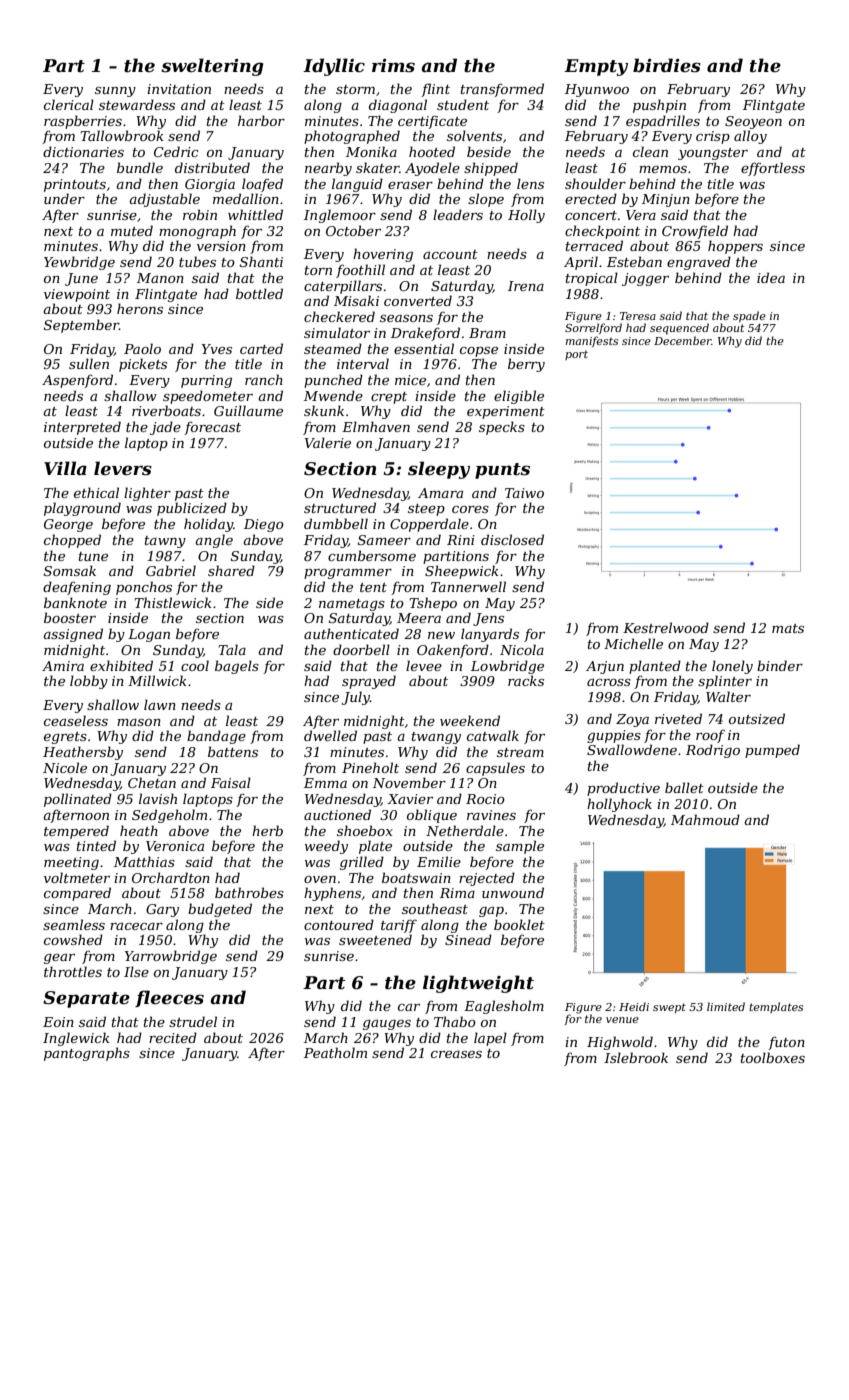  What do you see at coordinates (506, 412) in the screenshot?
I see `experiment` at bounding box center [506, 412].
